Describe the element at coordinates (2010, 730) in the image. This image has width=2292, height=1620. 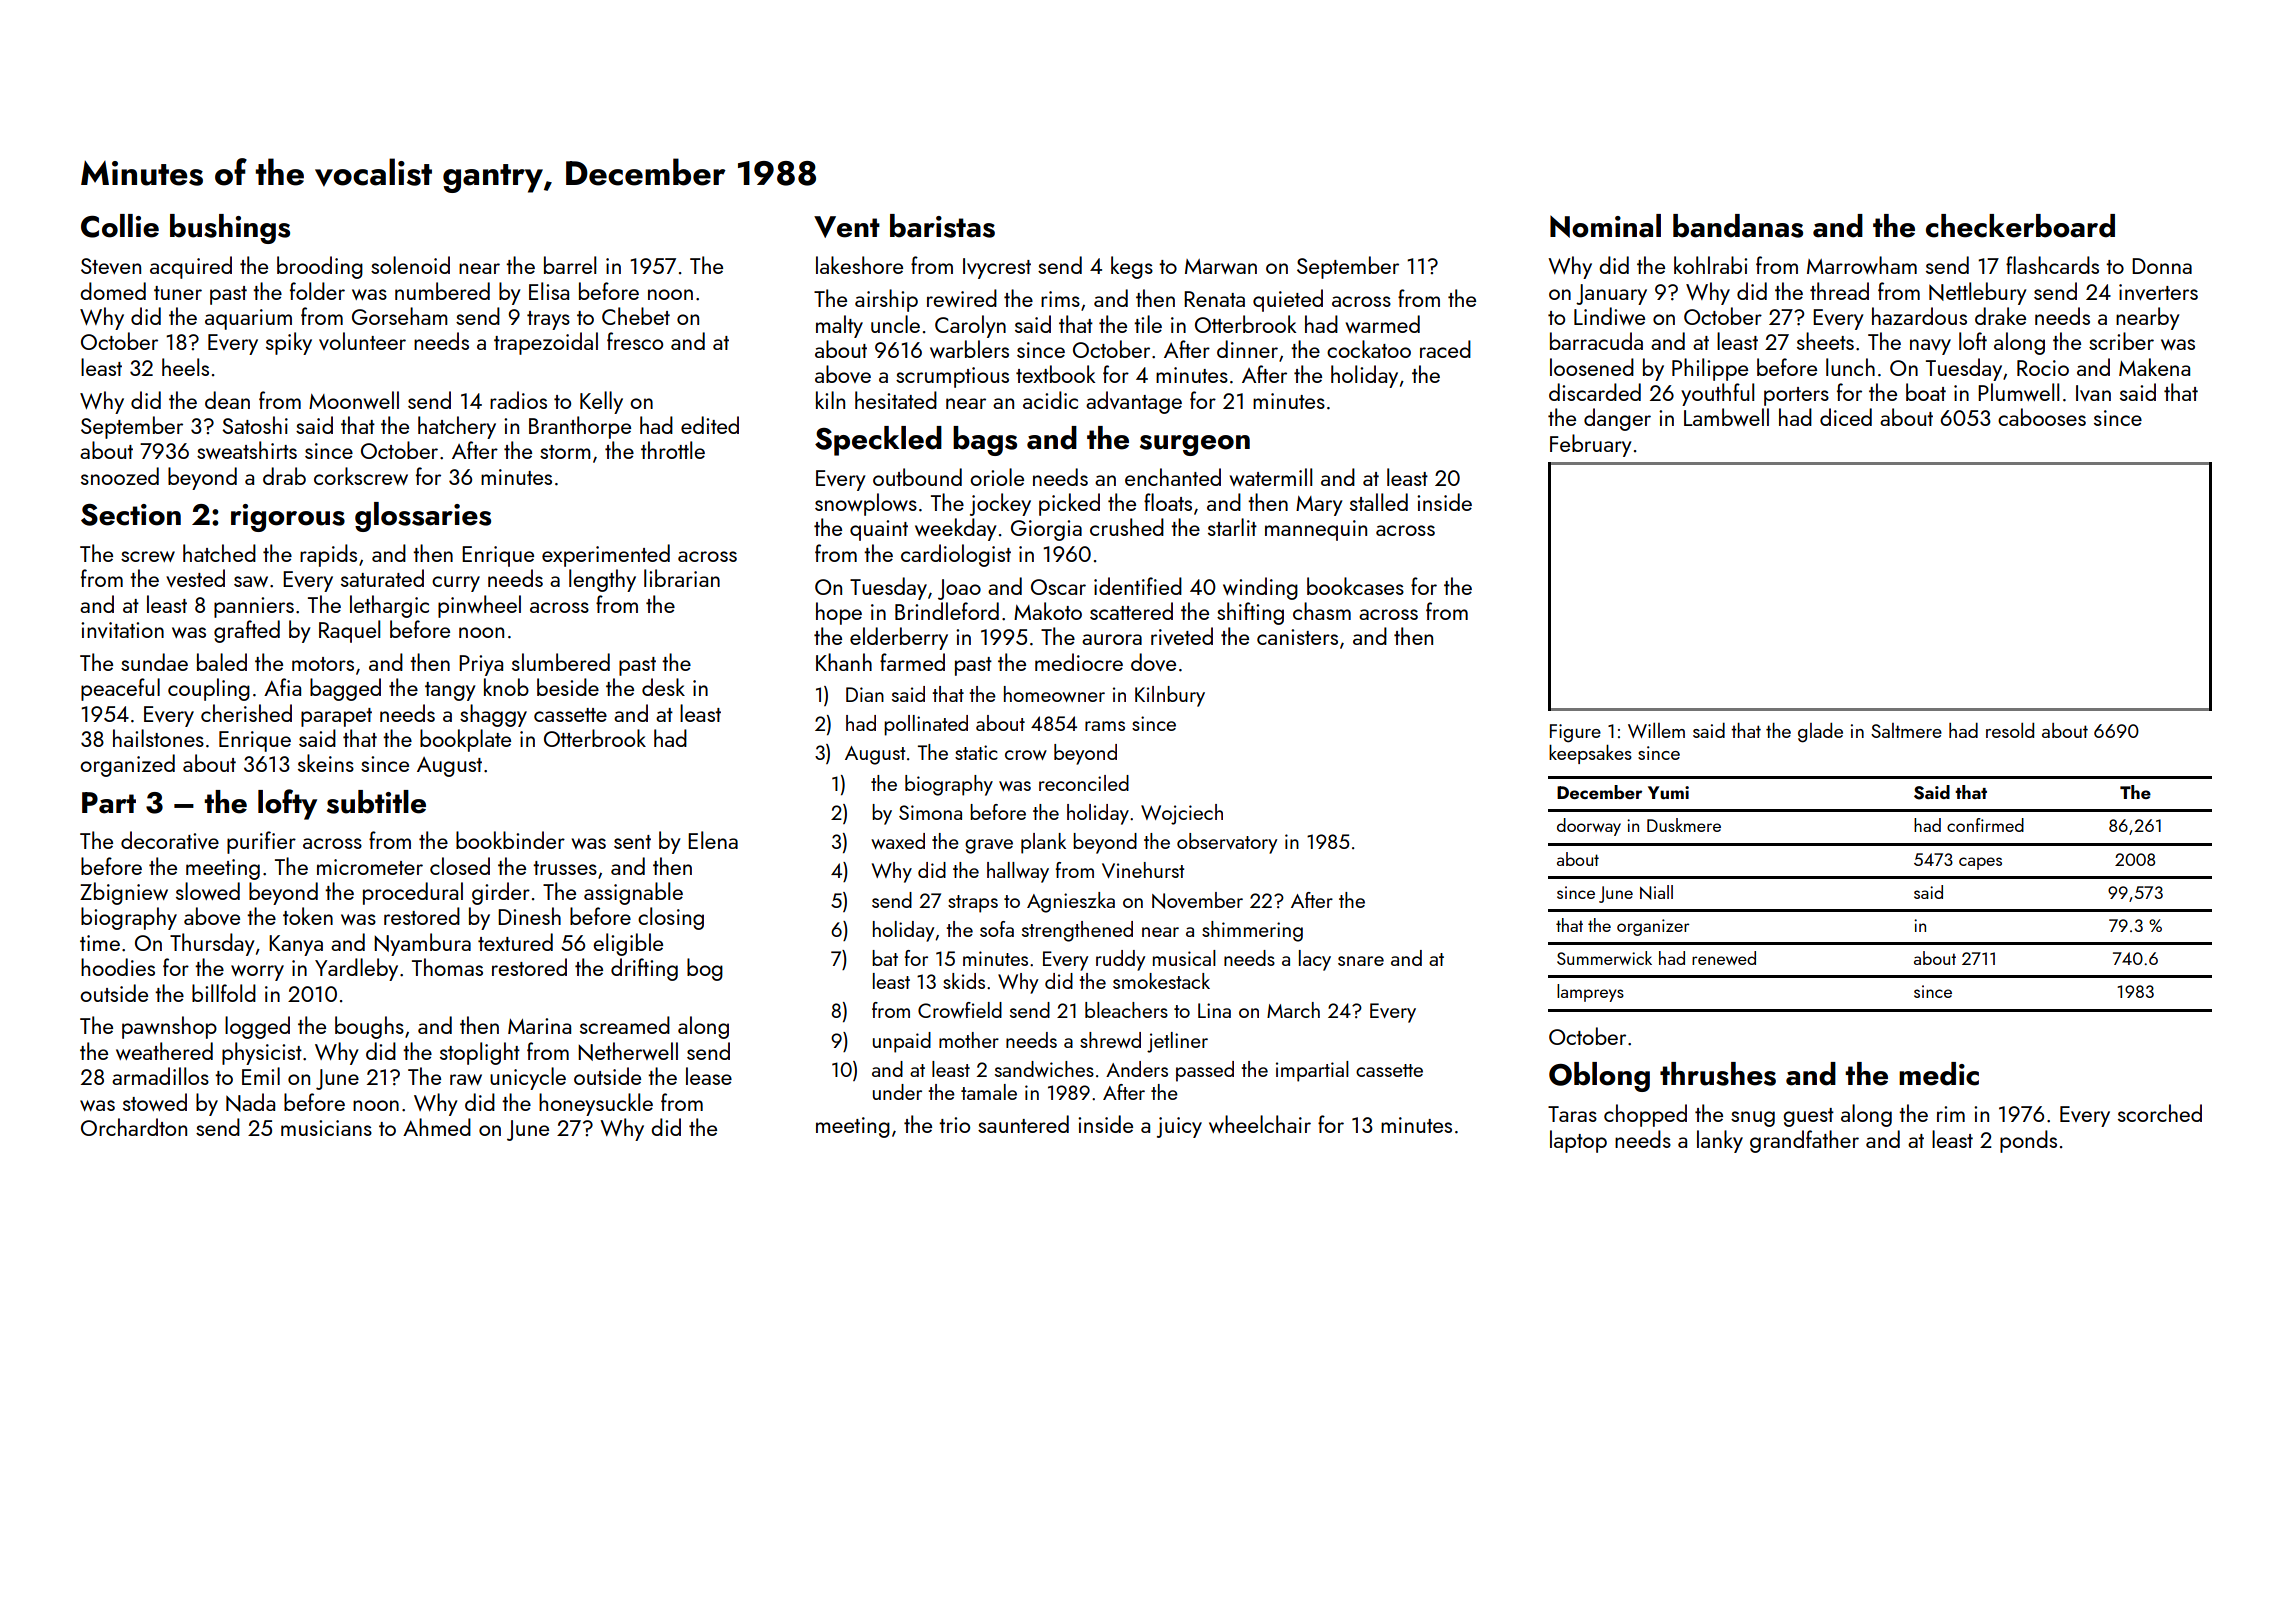
I see `resold` at that location.
